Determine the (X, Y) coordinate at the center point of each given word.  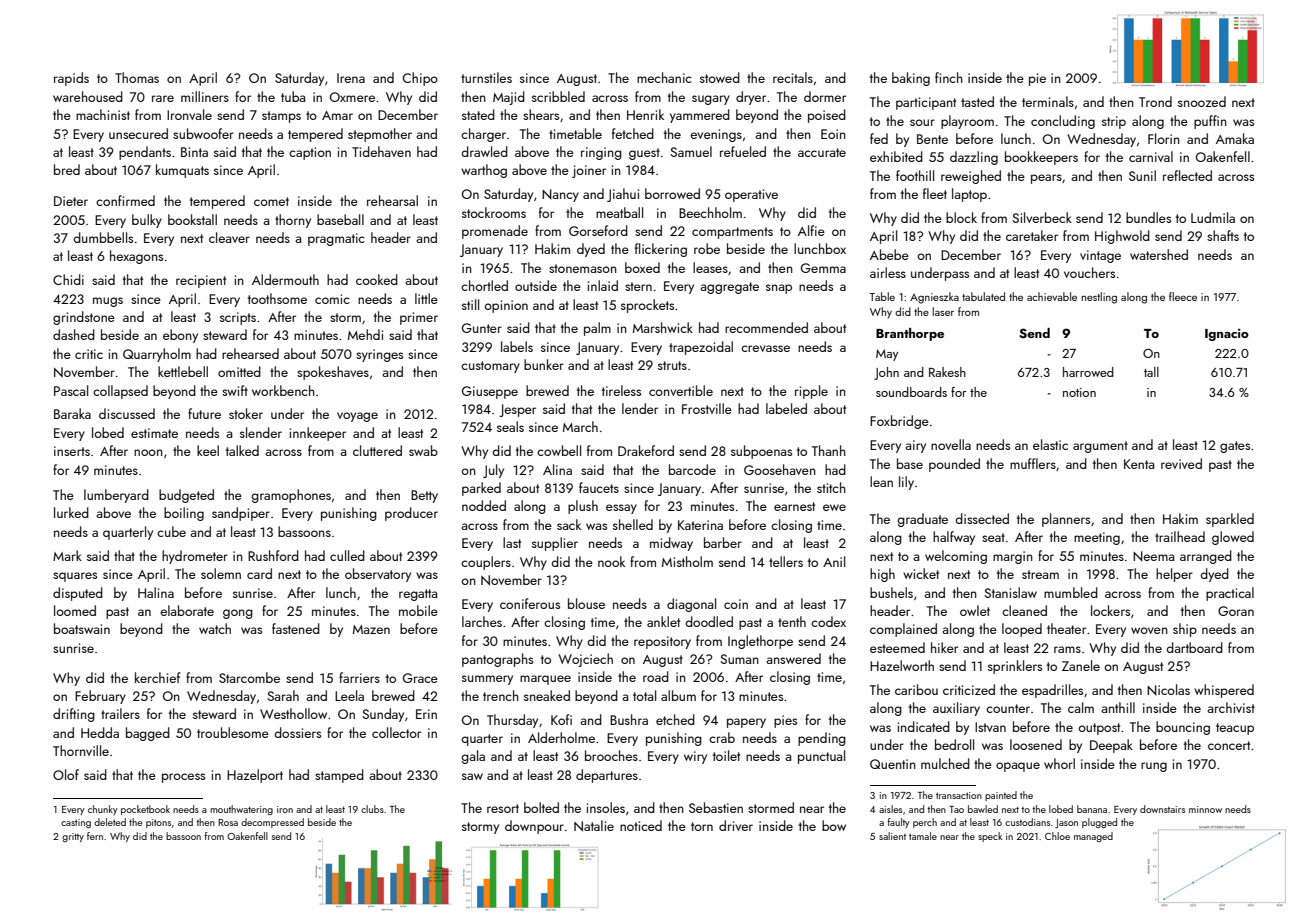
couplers (486, 563)
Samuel (691, 151)
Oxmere (352, 97)
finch (949, 77)
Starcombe (249, 677)
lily (906, 483)
